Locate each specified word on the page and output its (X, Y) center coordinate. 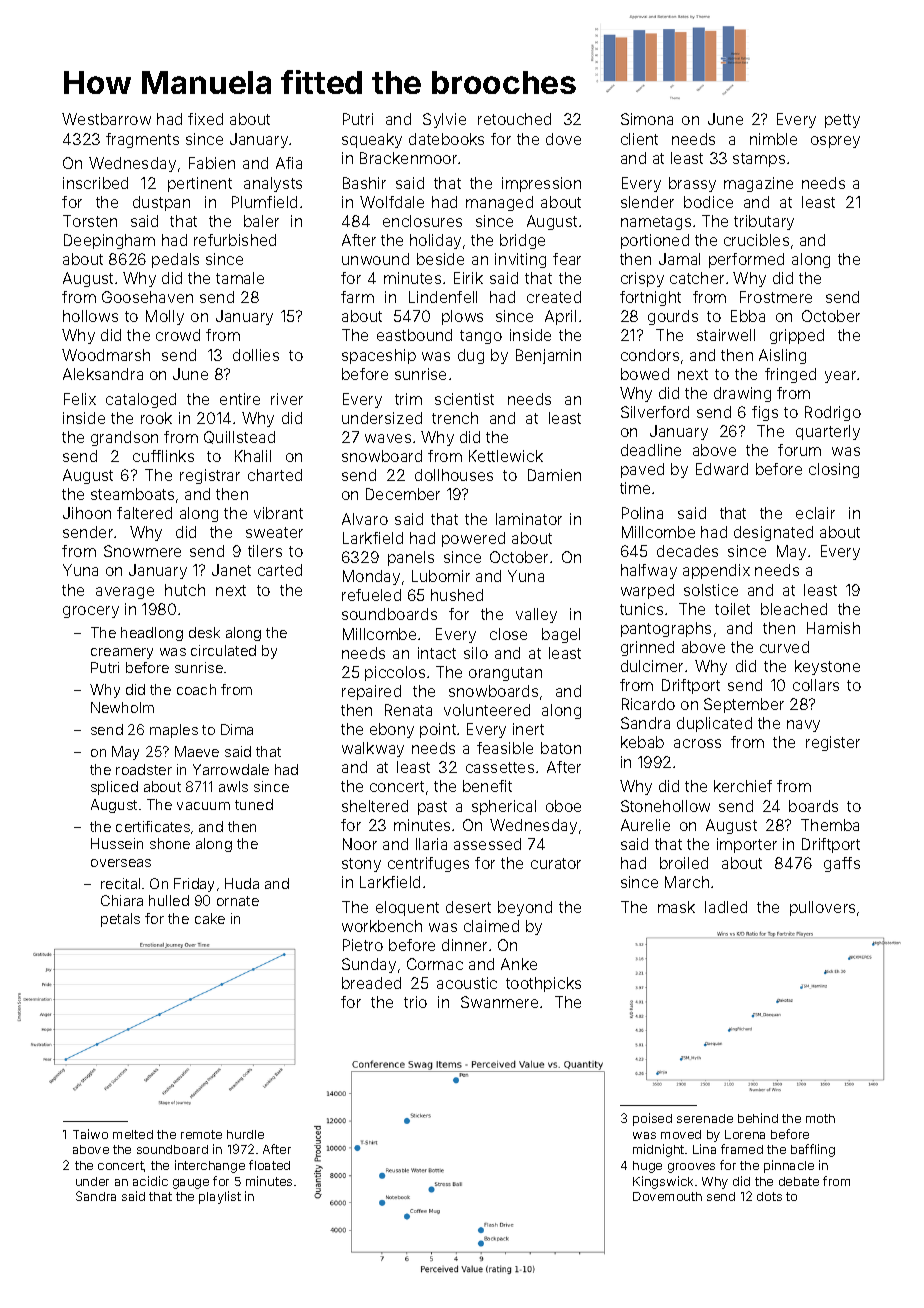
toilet (732, 609)
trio (415, 1002)
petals (120, 920)
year (840, 377)
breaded (371, 983)
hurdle (245, 1134)
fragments (142, 140)
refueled (371, 595)
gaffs (842, 864)
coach (196, 689)
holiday (435, 241)
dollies (256, 355)
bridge (522, 241)
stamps (759, 160)
